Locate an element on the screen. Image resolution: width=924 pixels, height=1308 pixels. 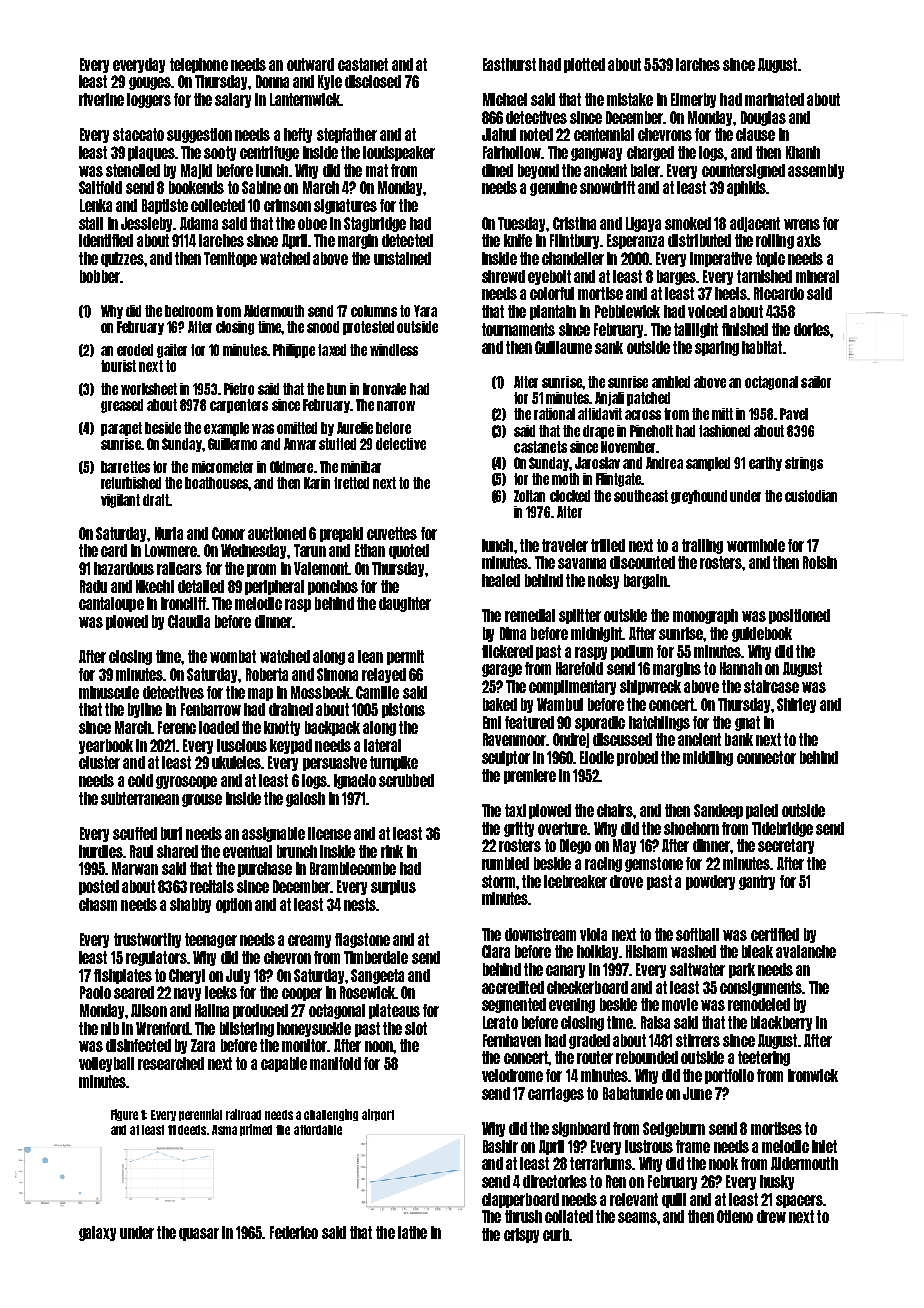
Michael is located at coordinates (505, 99).
